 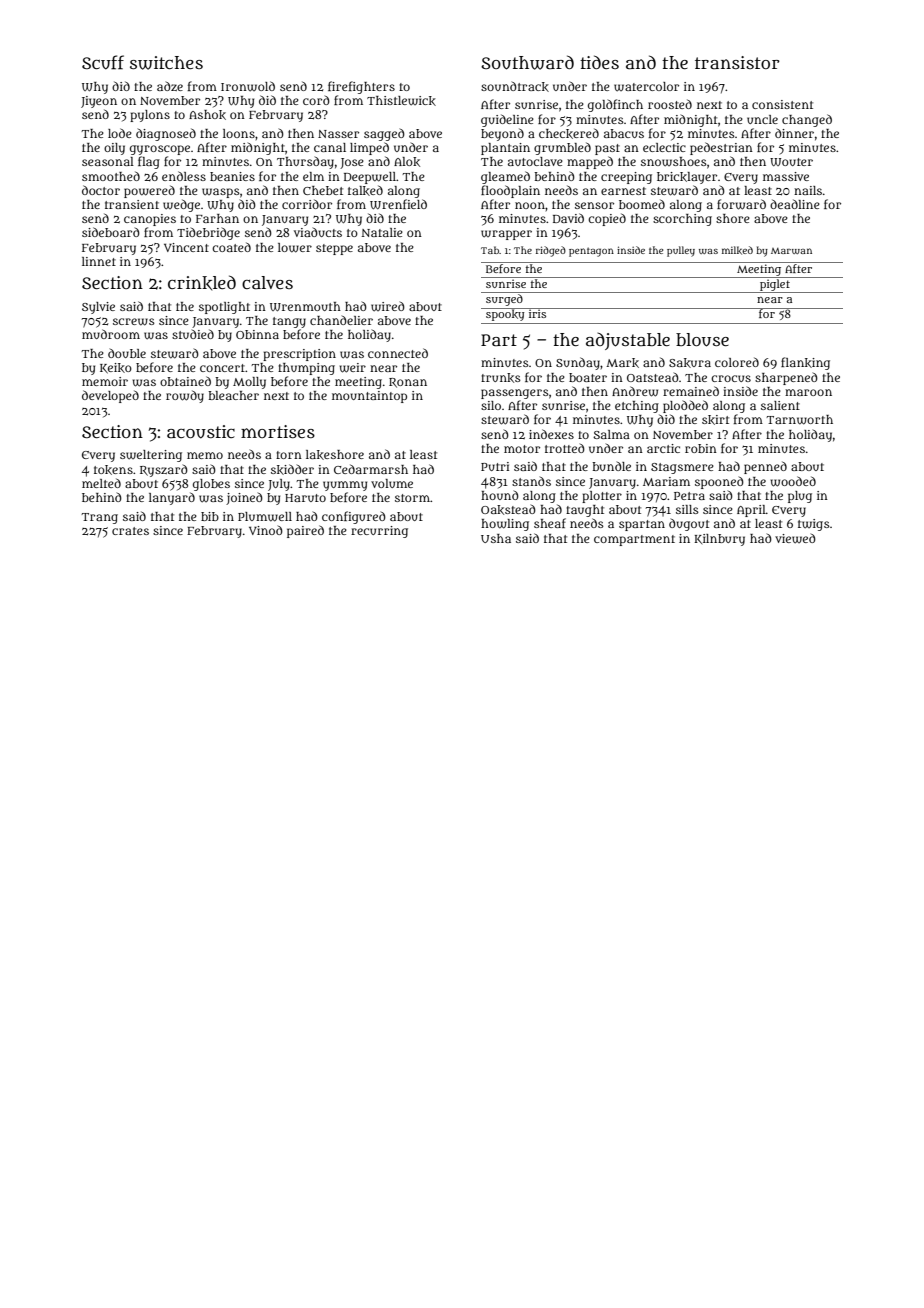 What do you see at coordinates (412, 498) in the screenshot?
I see `storm` at bounding box center [412, 498].
